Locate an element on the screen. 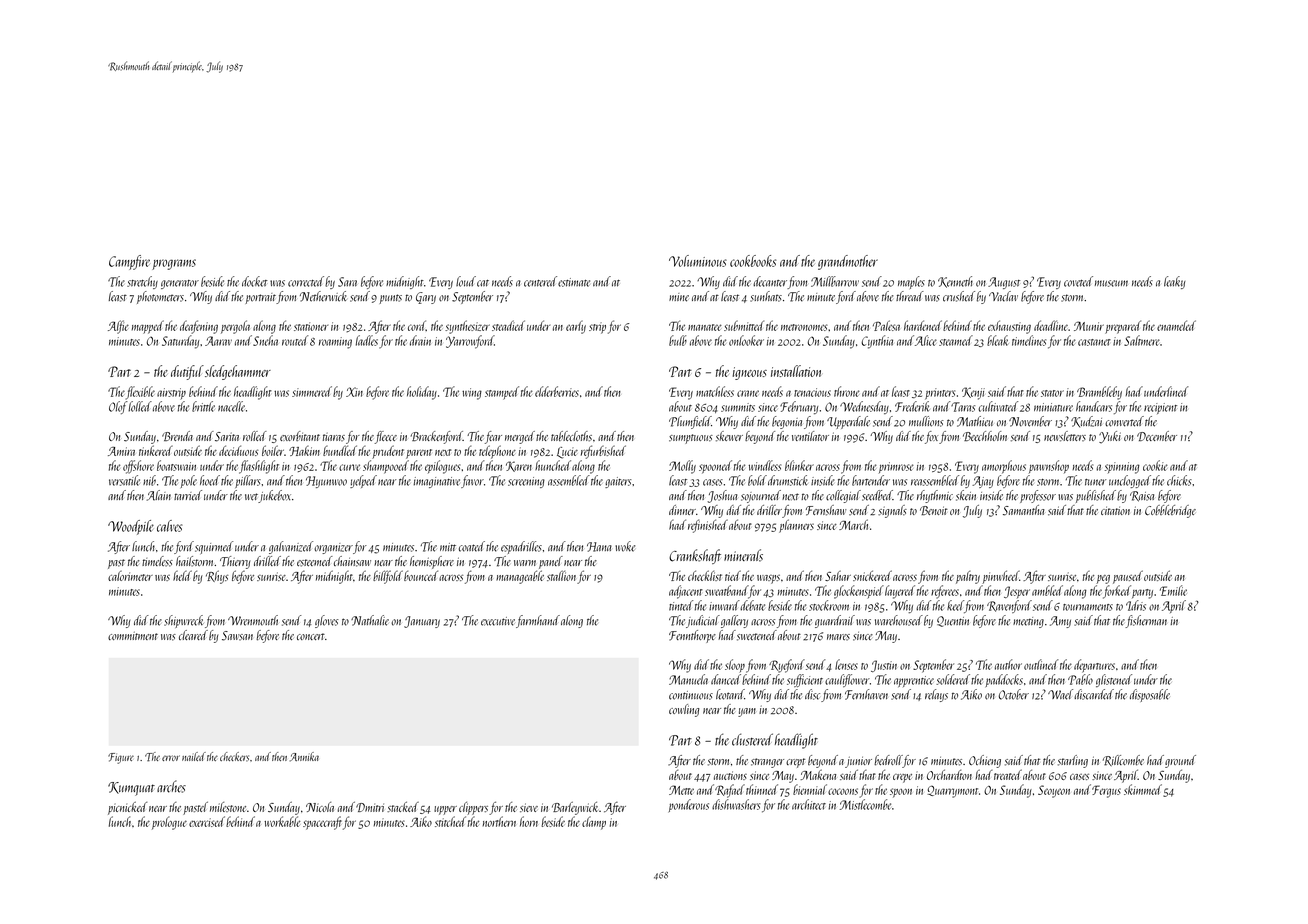 This screenshot has height=924, width=1308. punts is located at coordinates (390, 299).
